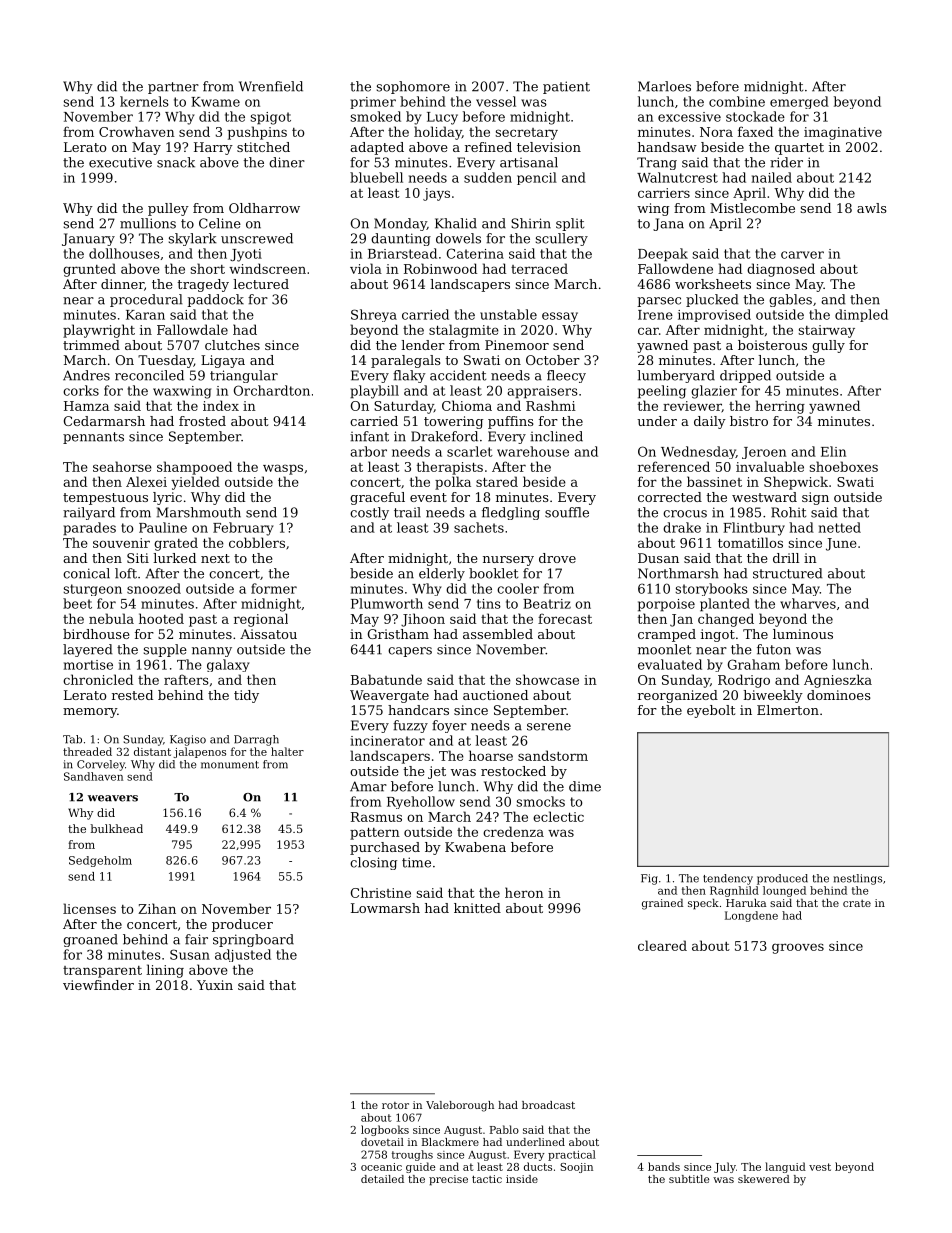  Describe the element at coordinates (799, 102) in the screenshot. I see `emerged` at that location.
